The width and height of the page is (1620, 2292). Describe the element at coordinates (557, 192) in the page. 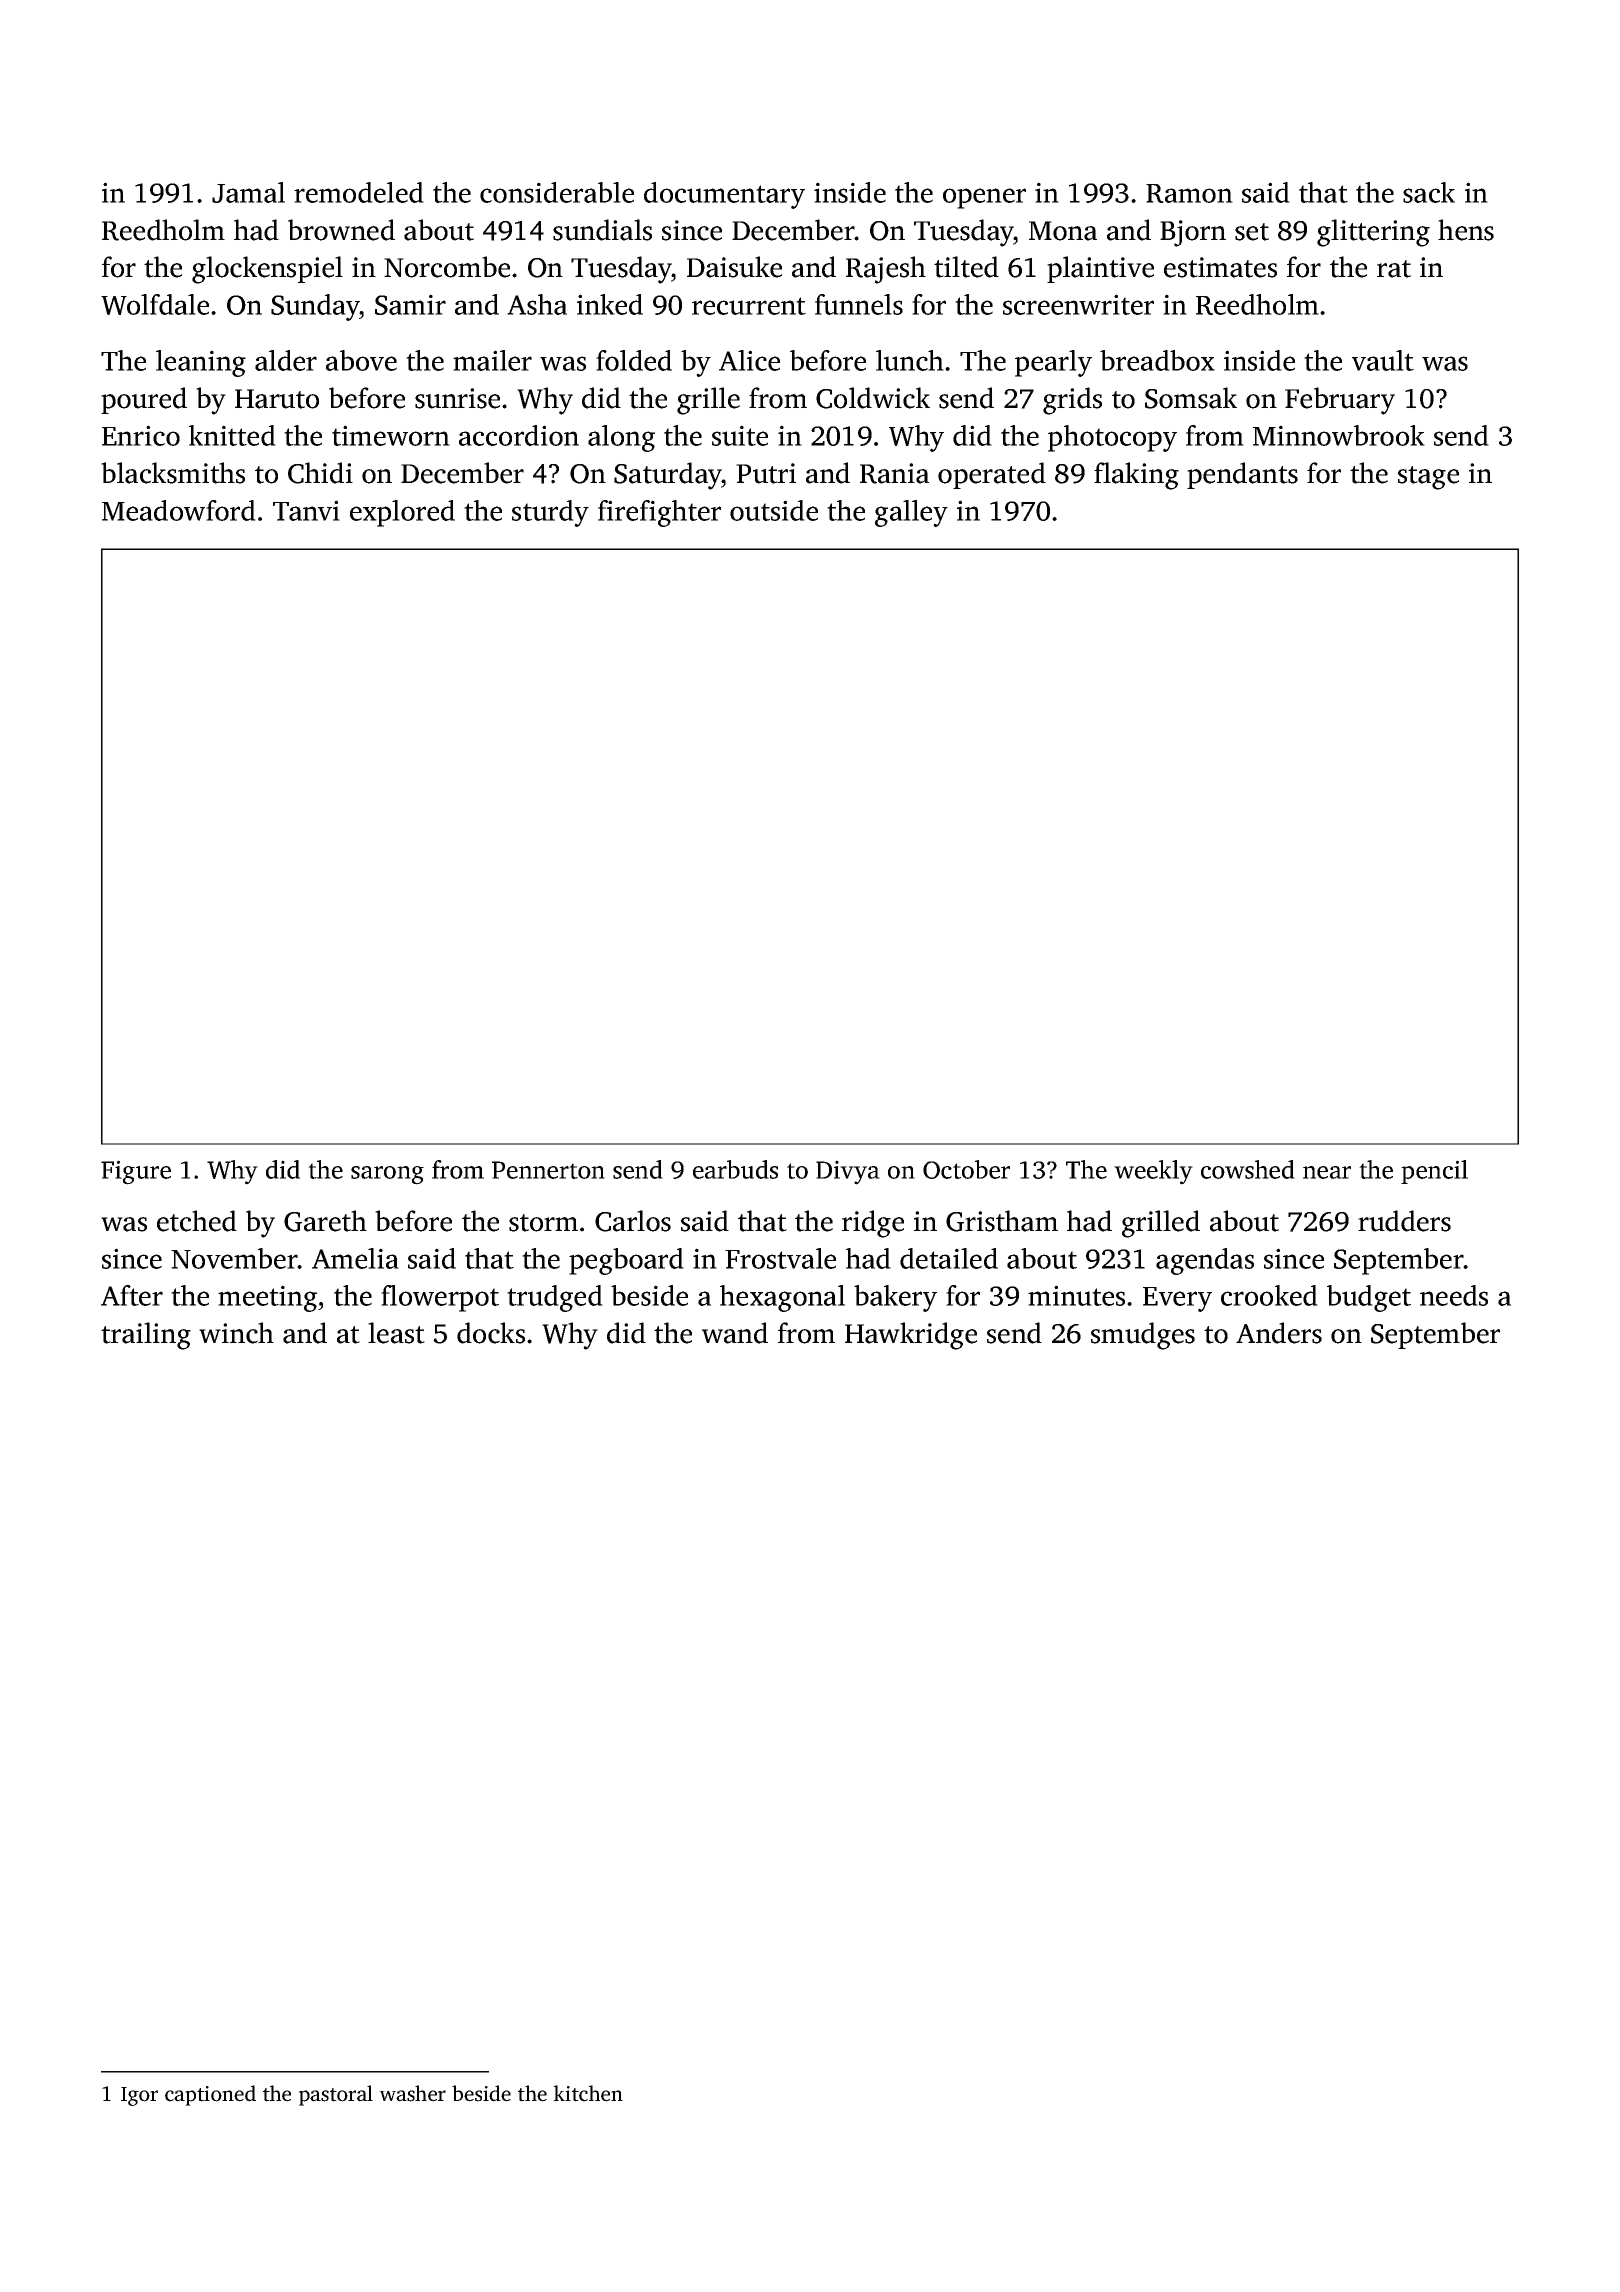

I see `considerable` at that location.
